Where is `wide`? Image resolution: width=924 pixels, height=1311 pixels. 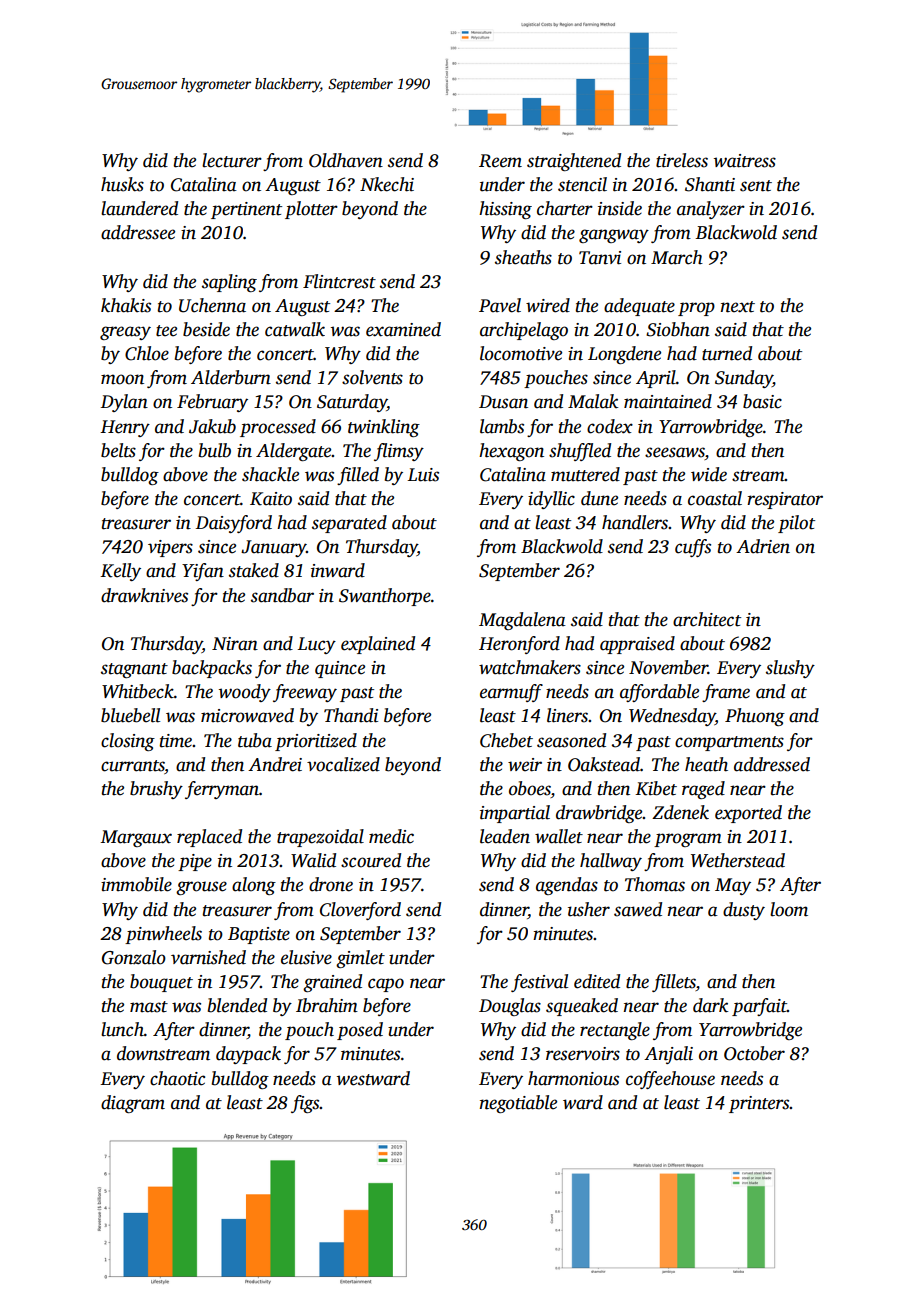 wide is located at coordinates (709, 474).
